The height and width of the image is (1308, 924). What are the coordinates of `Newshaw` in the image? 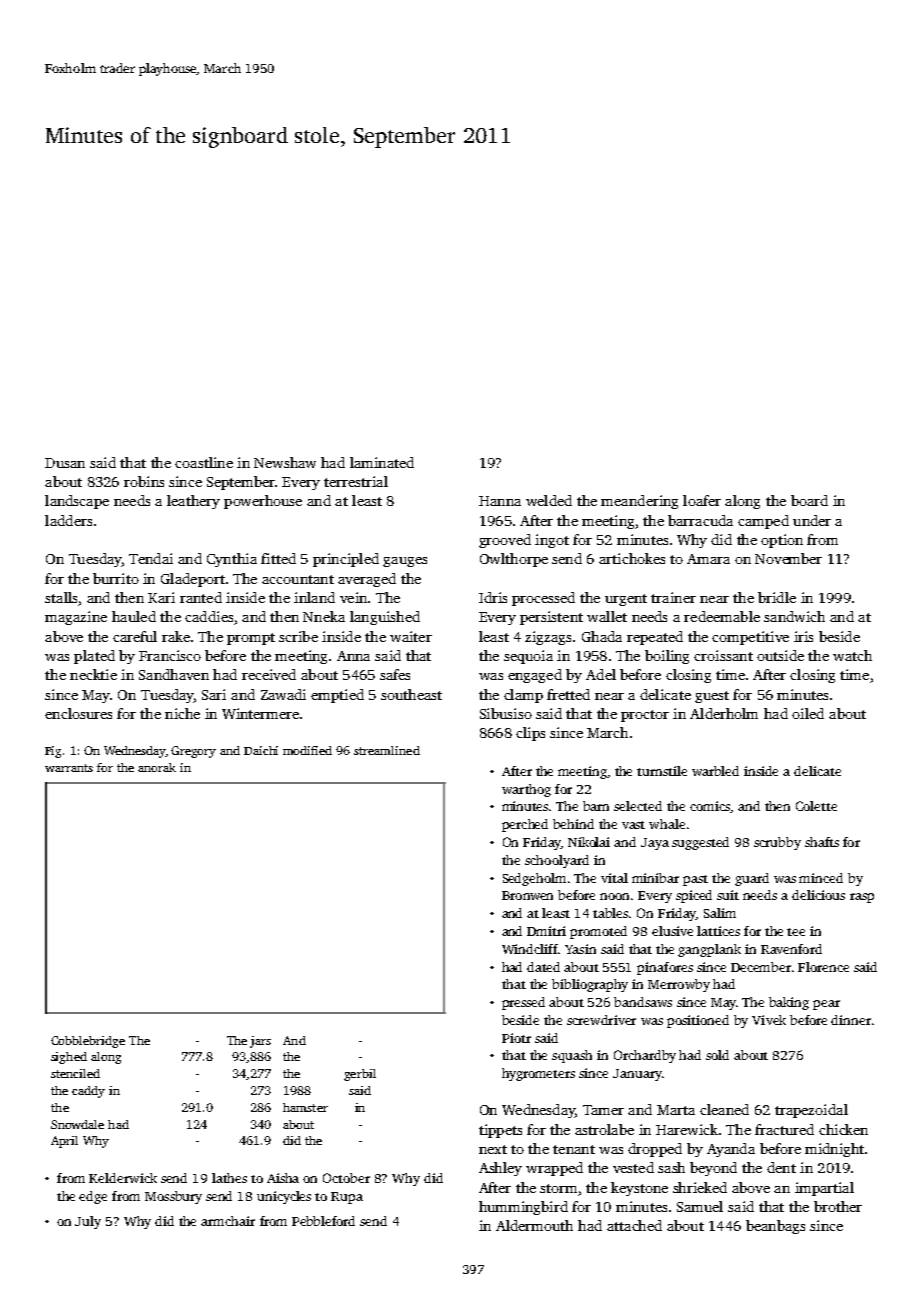 It's located at (285, 462).
